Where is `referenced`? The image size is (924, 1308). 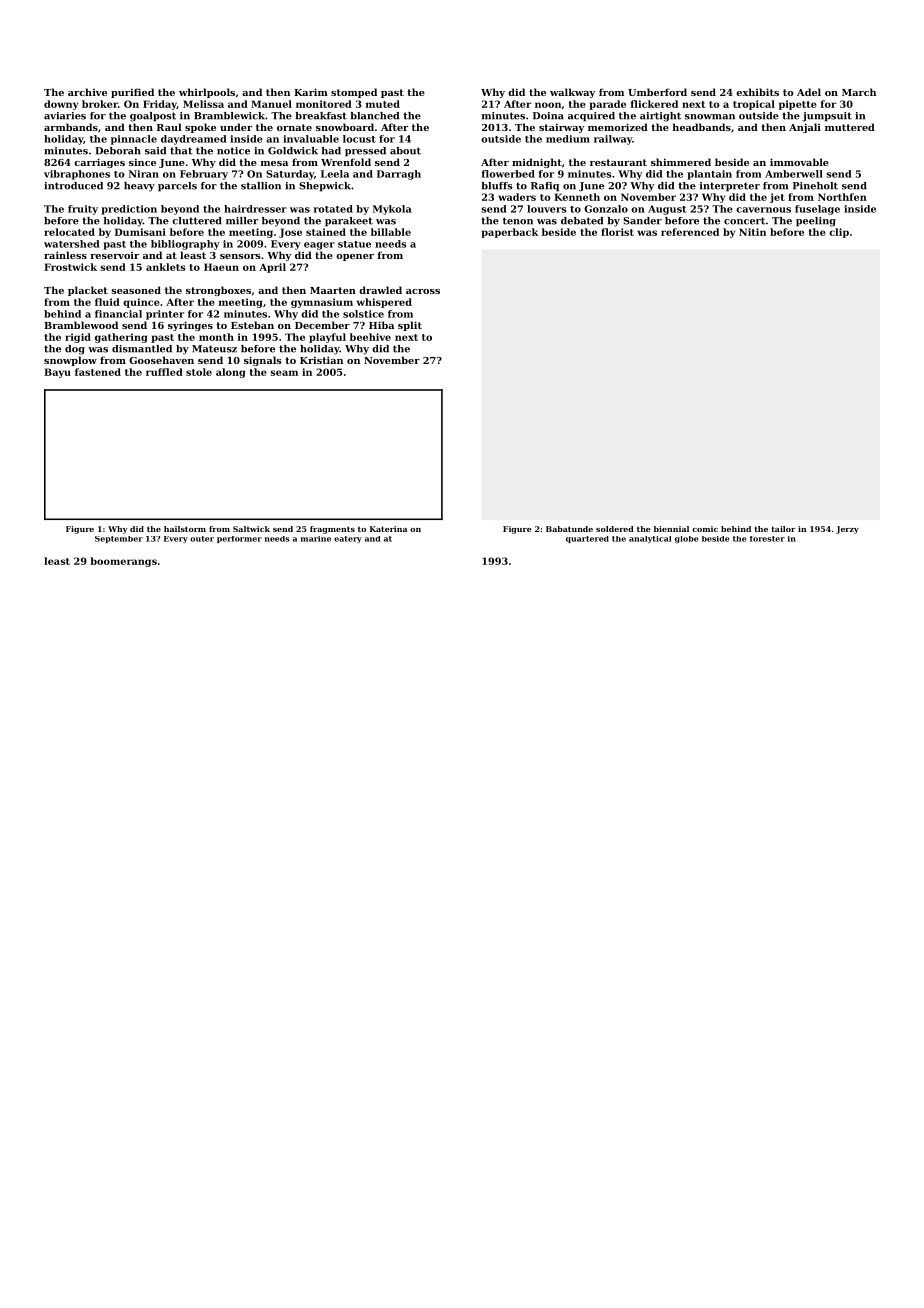 referenced is located at coordinates (690, 232).
